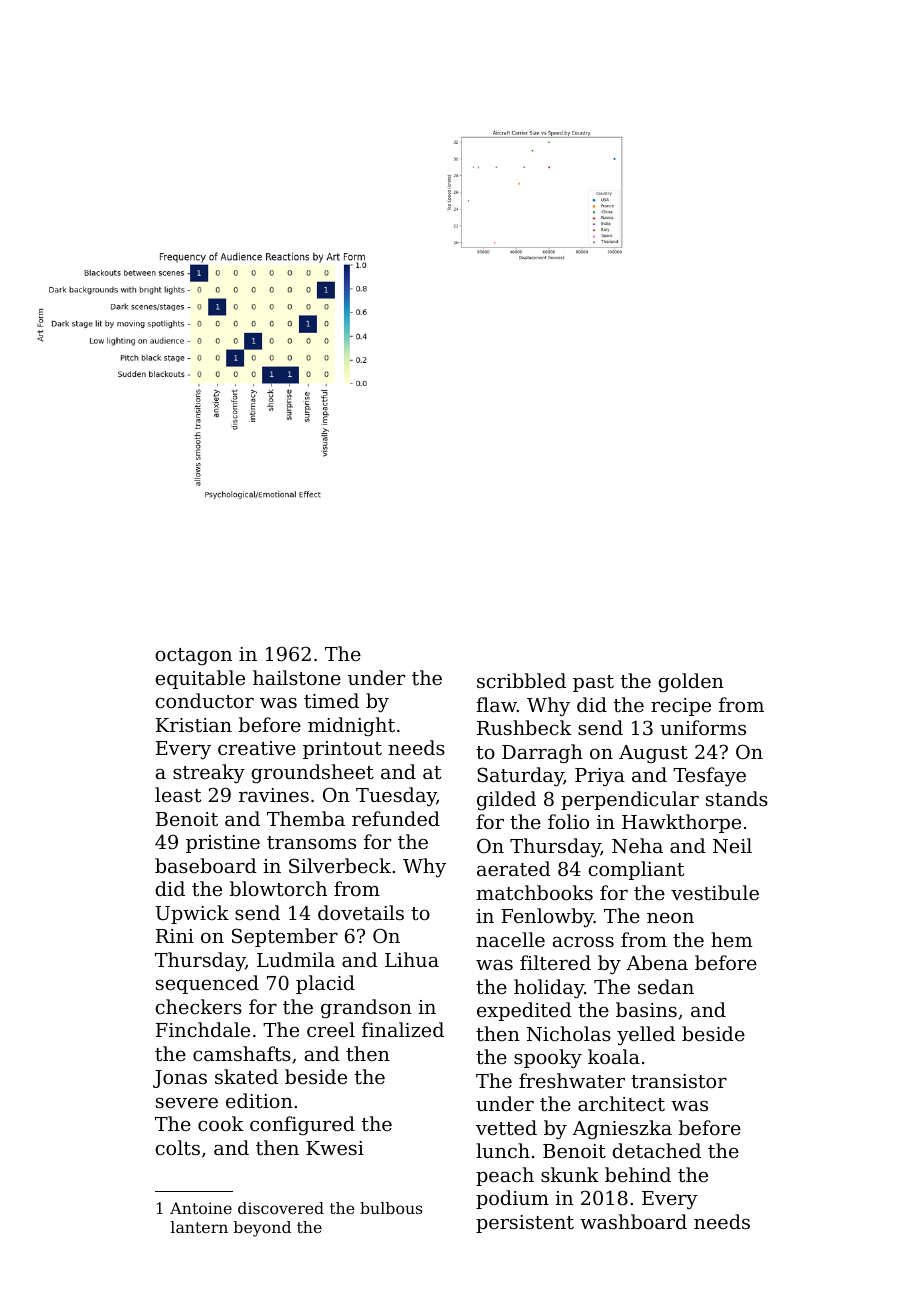  What do you see at coordinates (207, 984) in the screenshot?
I see `sequenced` at bounding box center [207, 984].
